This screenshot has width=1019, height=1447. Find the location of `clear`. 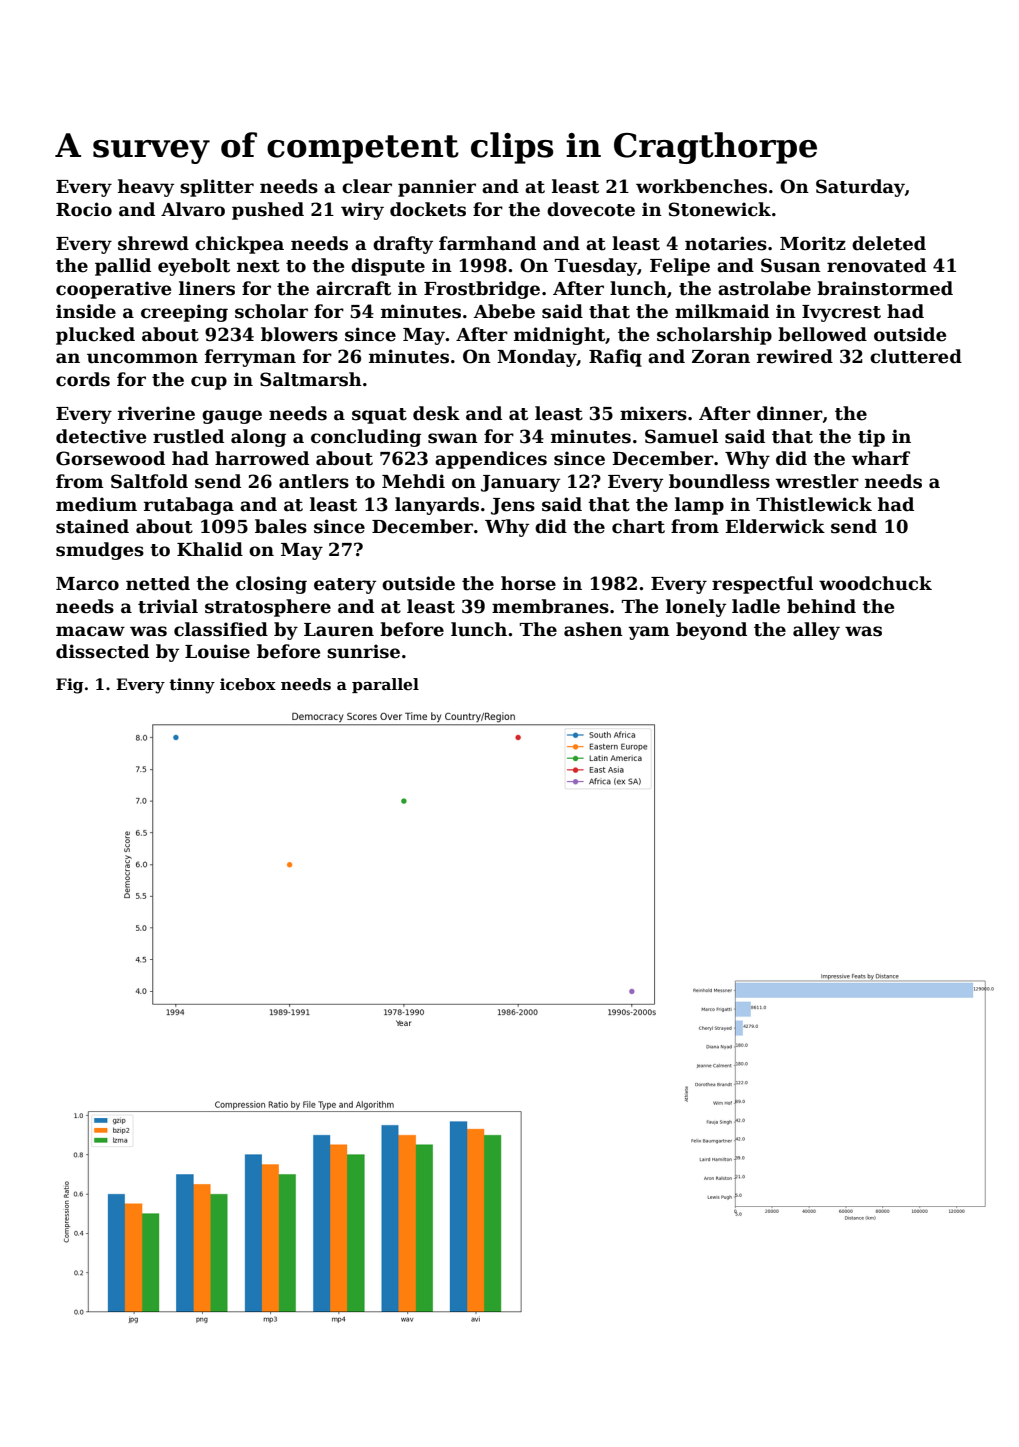

clear is located at coordinates (367, 186).
